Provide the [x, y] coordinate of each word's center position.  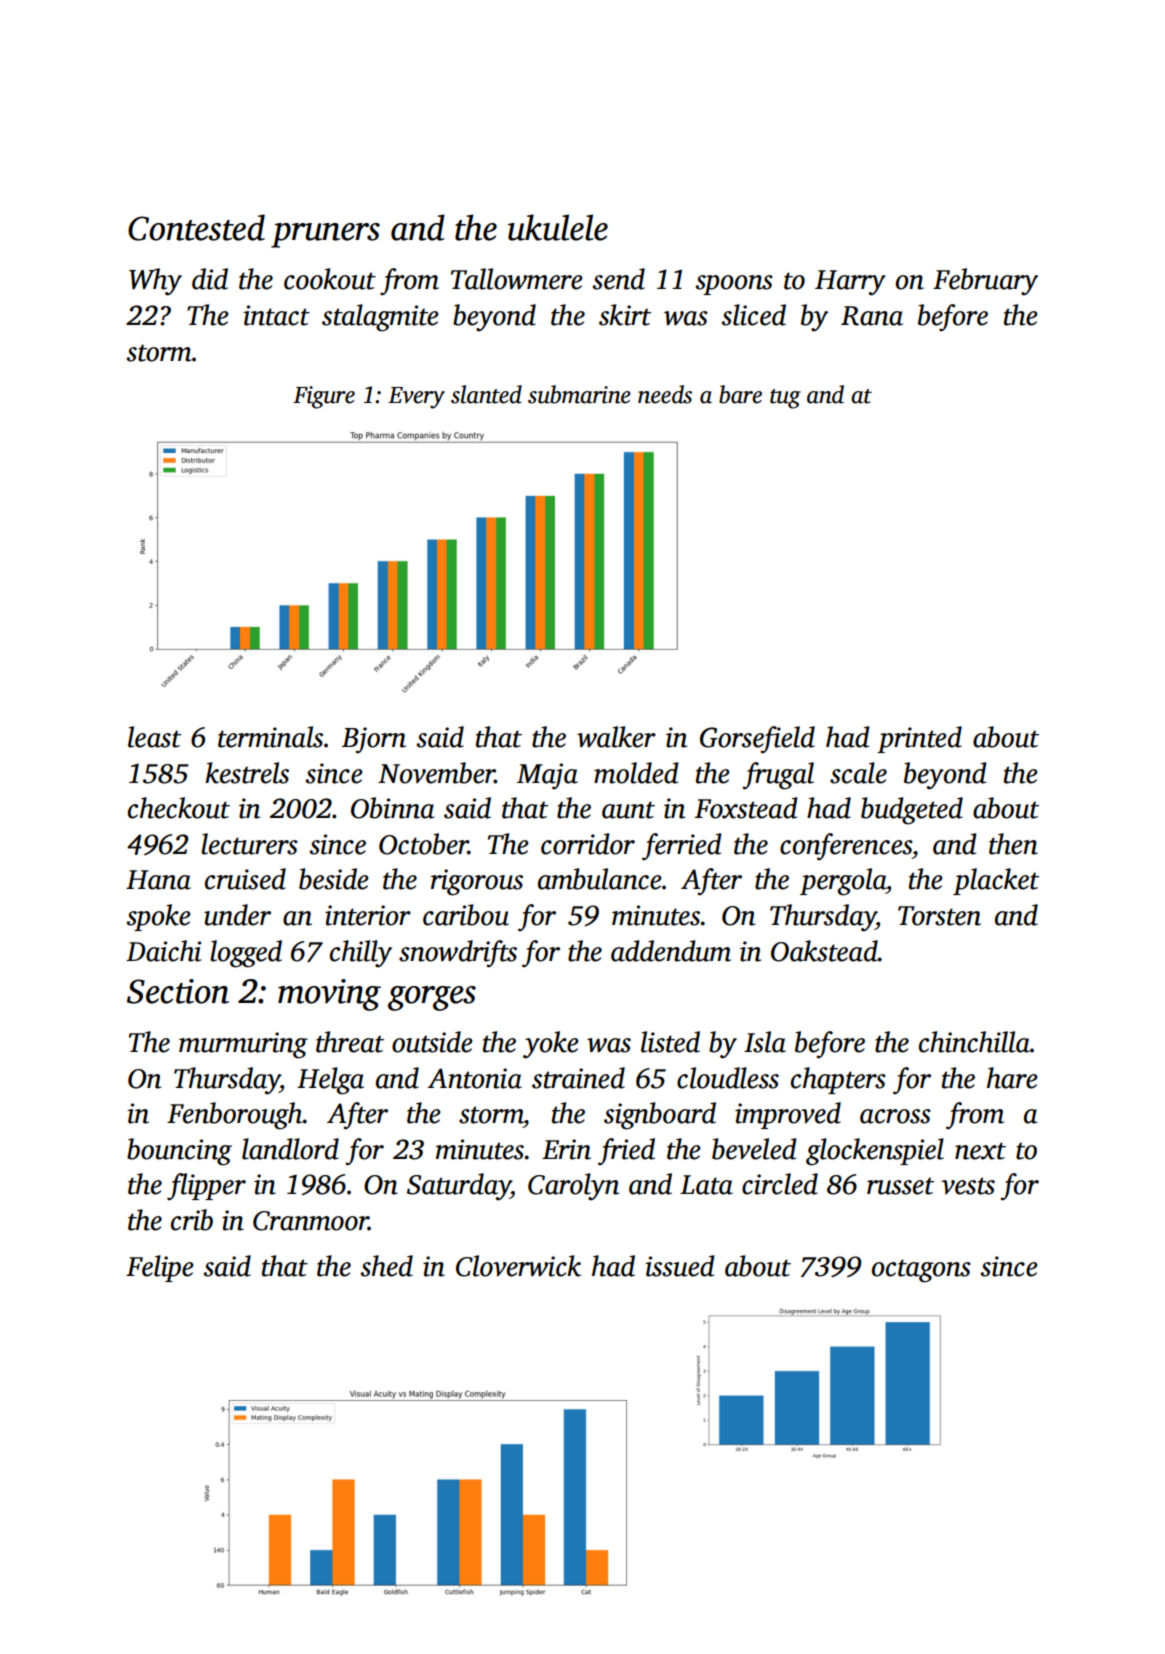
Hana [158, 880]
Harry [850, 283]
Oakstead [824, 951]
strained [578, 1078]
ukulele [558, 227]
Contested [196, 227]
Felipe [160, 1268]
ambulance [600, 879]
